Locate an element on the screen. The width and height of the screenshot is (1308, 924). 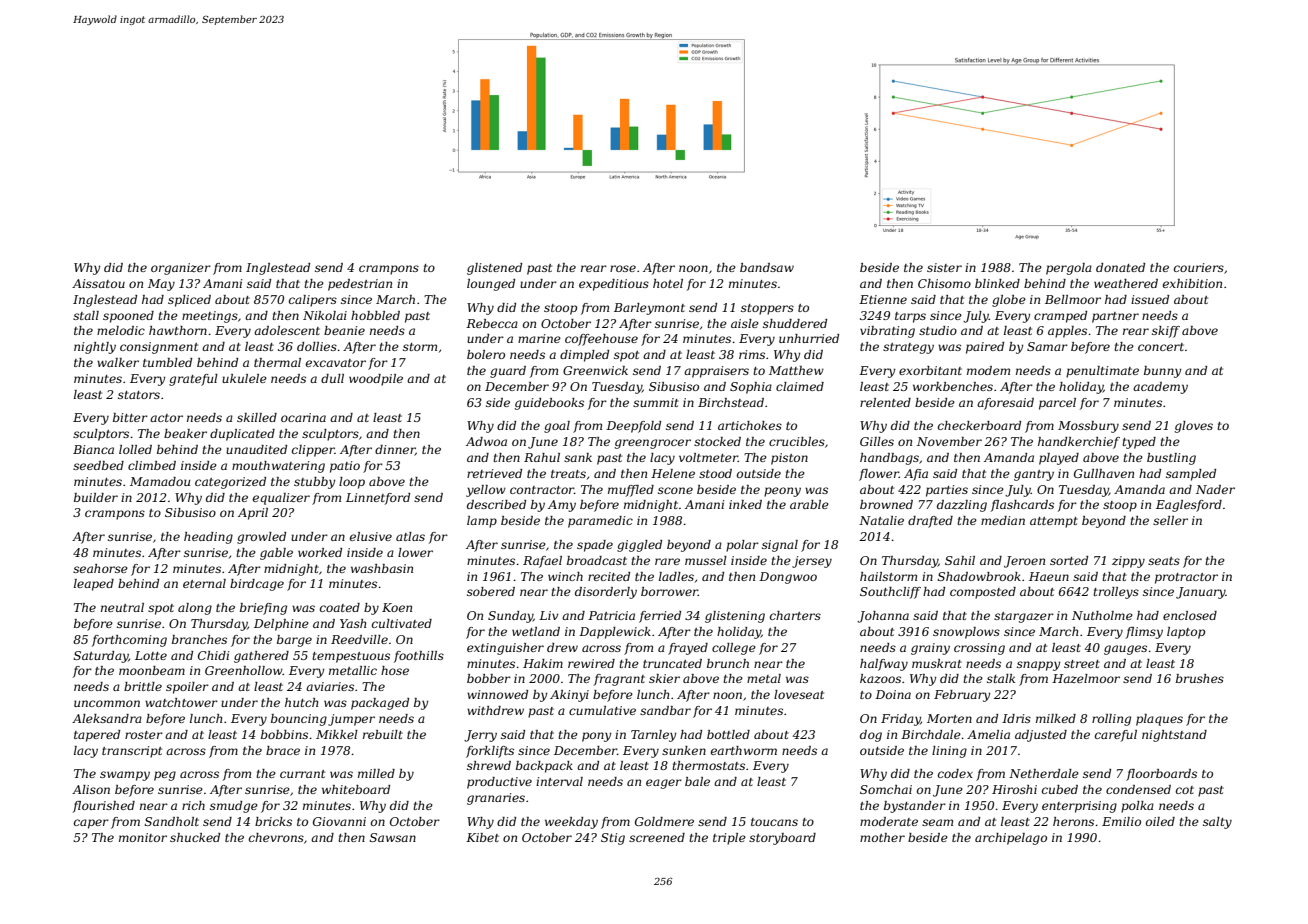
skiff is located at coordinates (1166, 332).
